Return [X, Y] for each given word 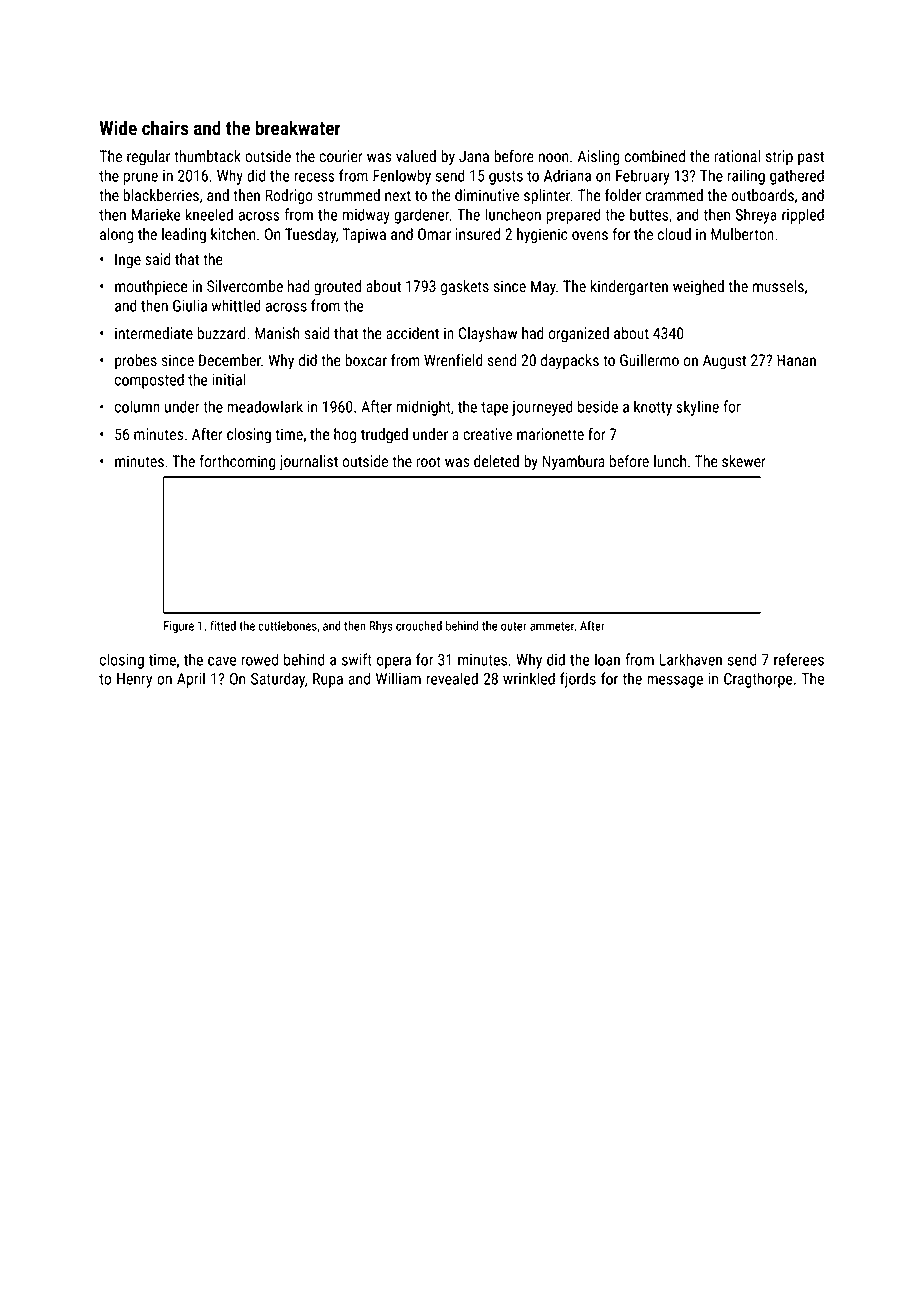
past [811, 158]
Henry [134, 680]
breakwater [298, 128]
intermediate [154, 333]
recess [314, 177]
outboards [762, 195]
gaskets [465, 287]
